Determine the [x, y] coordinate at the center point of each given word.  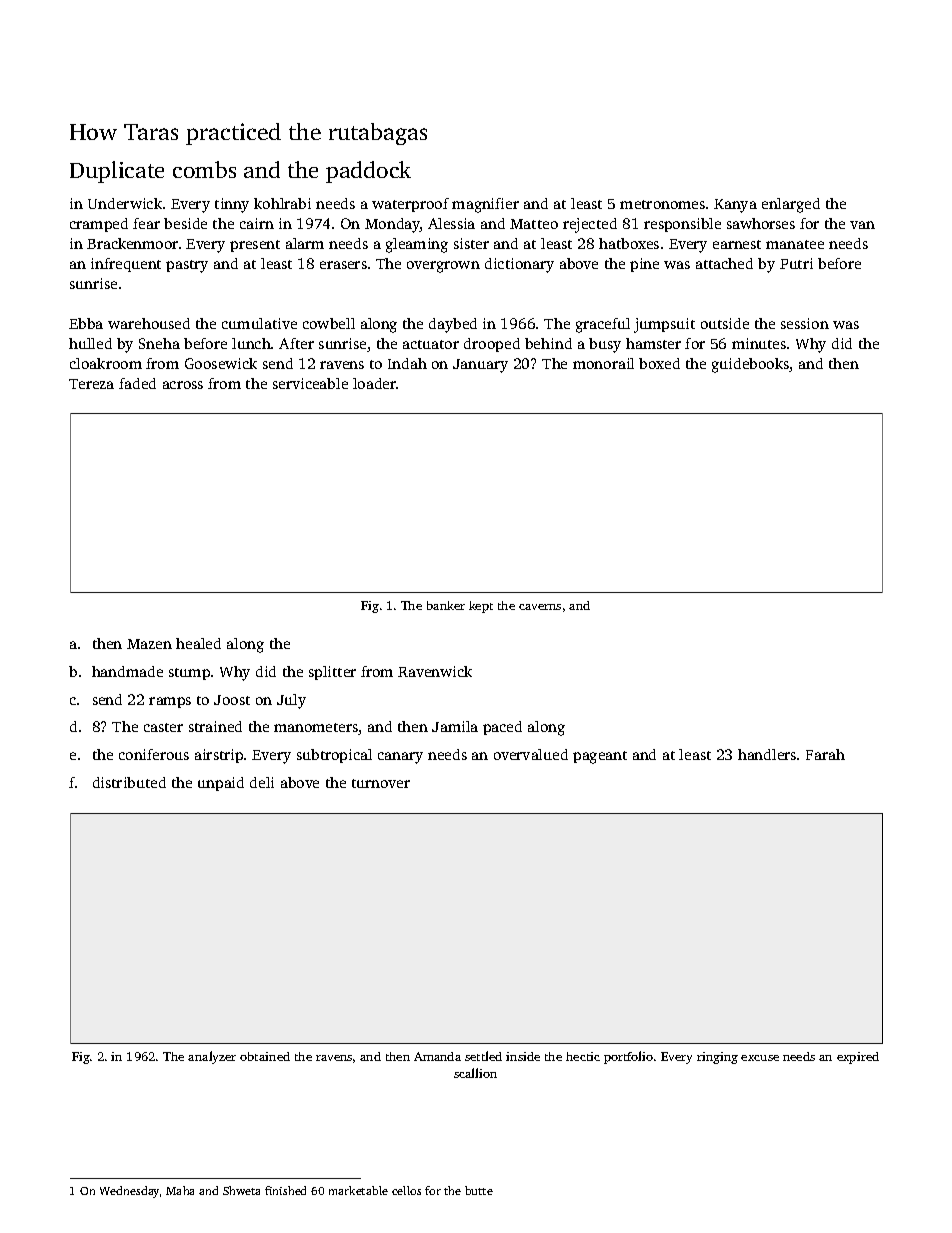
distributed [129, 782]
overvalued [531, 754]
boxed [659, 363]
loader [375, 383]
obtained [265, 1056]
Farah [825, 754]
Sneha [159, 343]
